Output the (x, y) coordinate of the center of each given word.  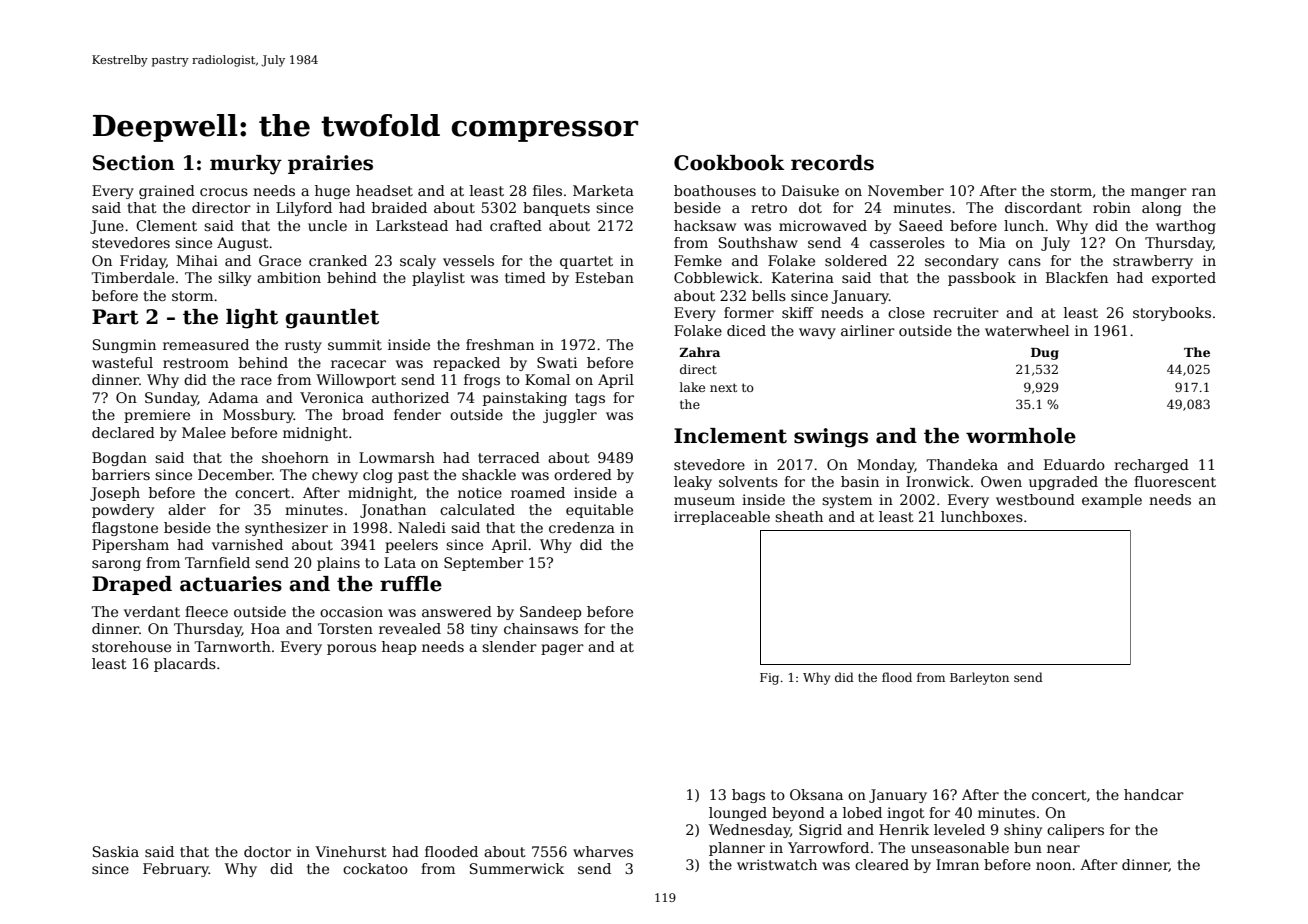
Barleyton (979, 678)
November (906, 190)
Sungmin (124, 346)
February (176, 870)
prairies (330, 164)
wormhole (1021, 436)
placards (185, 665)
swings (831, 438)
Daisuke (810, 190)
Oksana (816, 794)
